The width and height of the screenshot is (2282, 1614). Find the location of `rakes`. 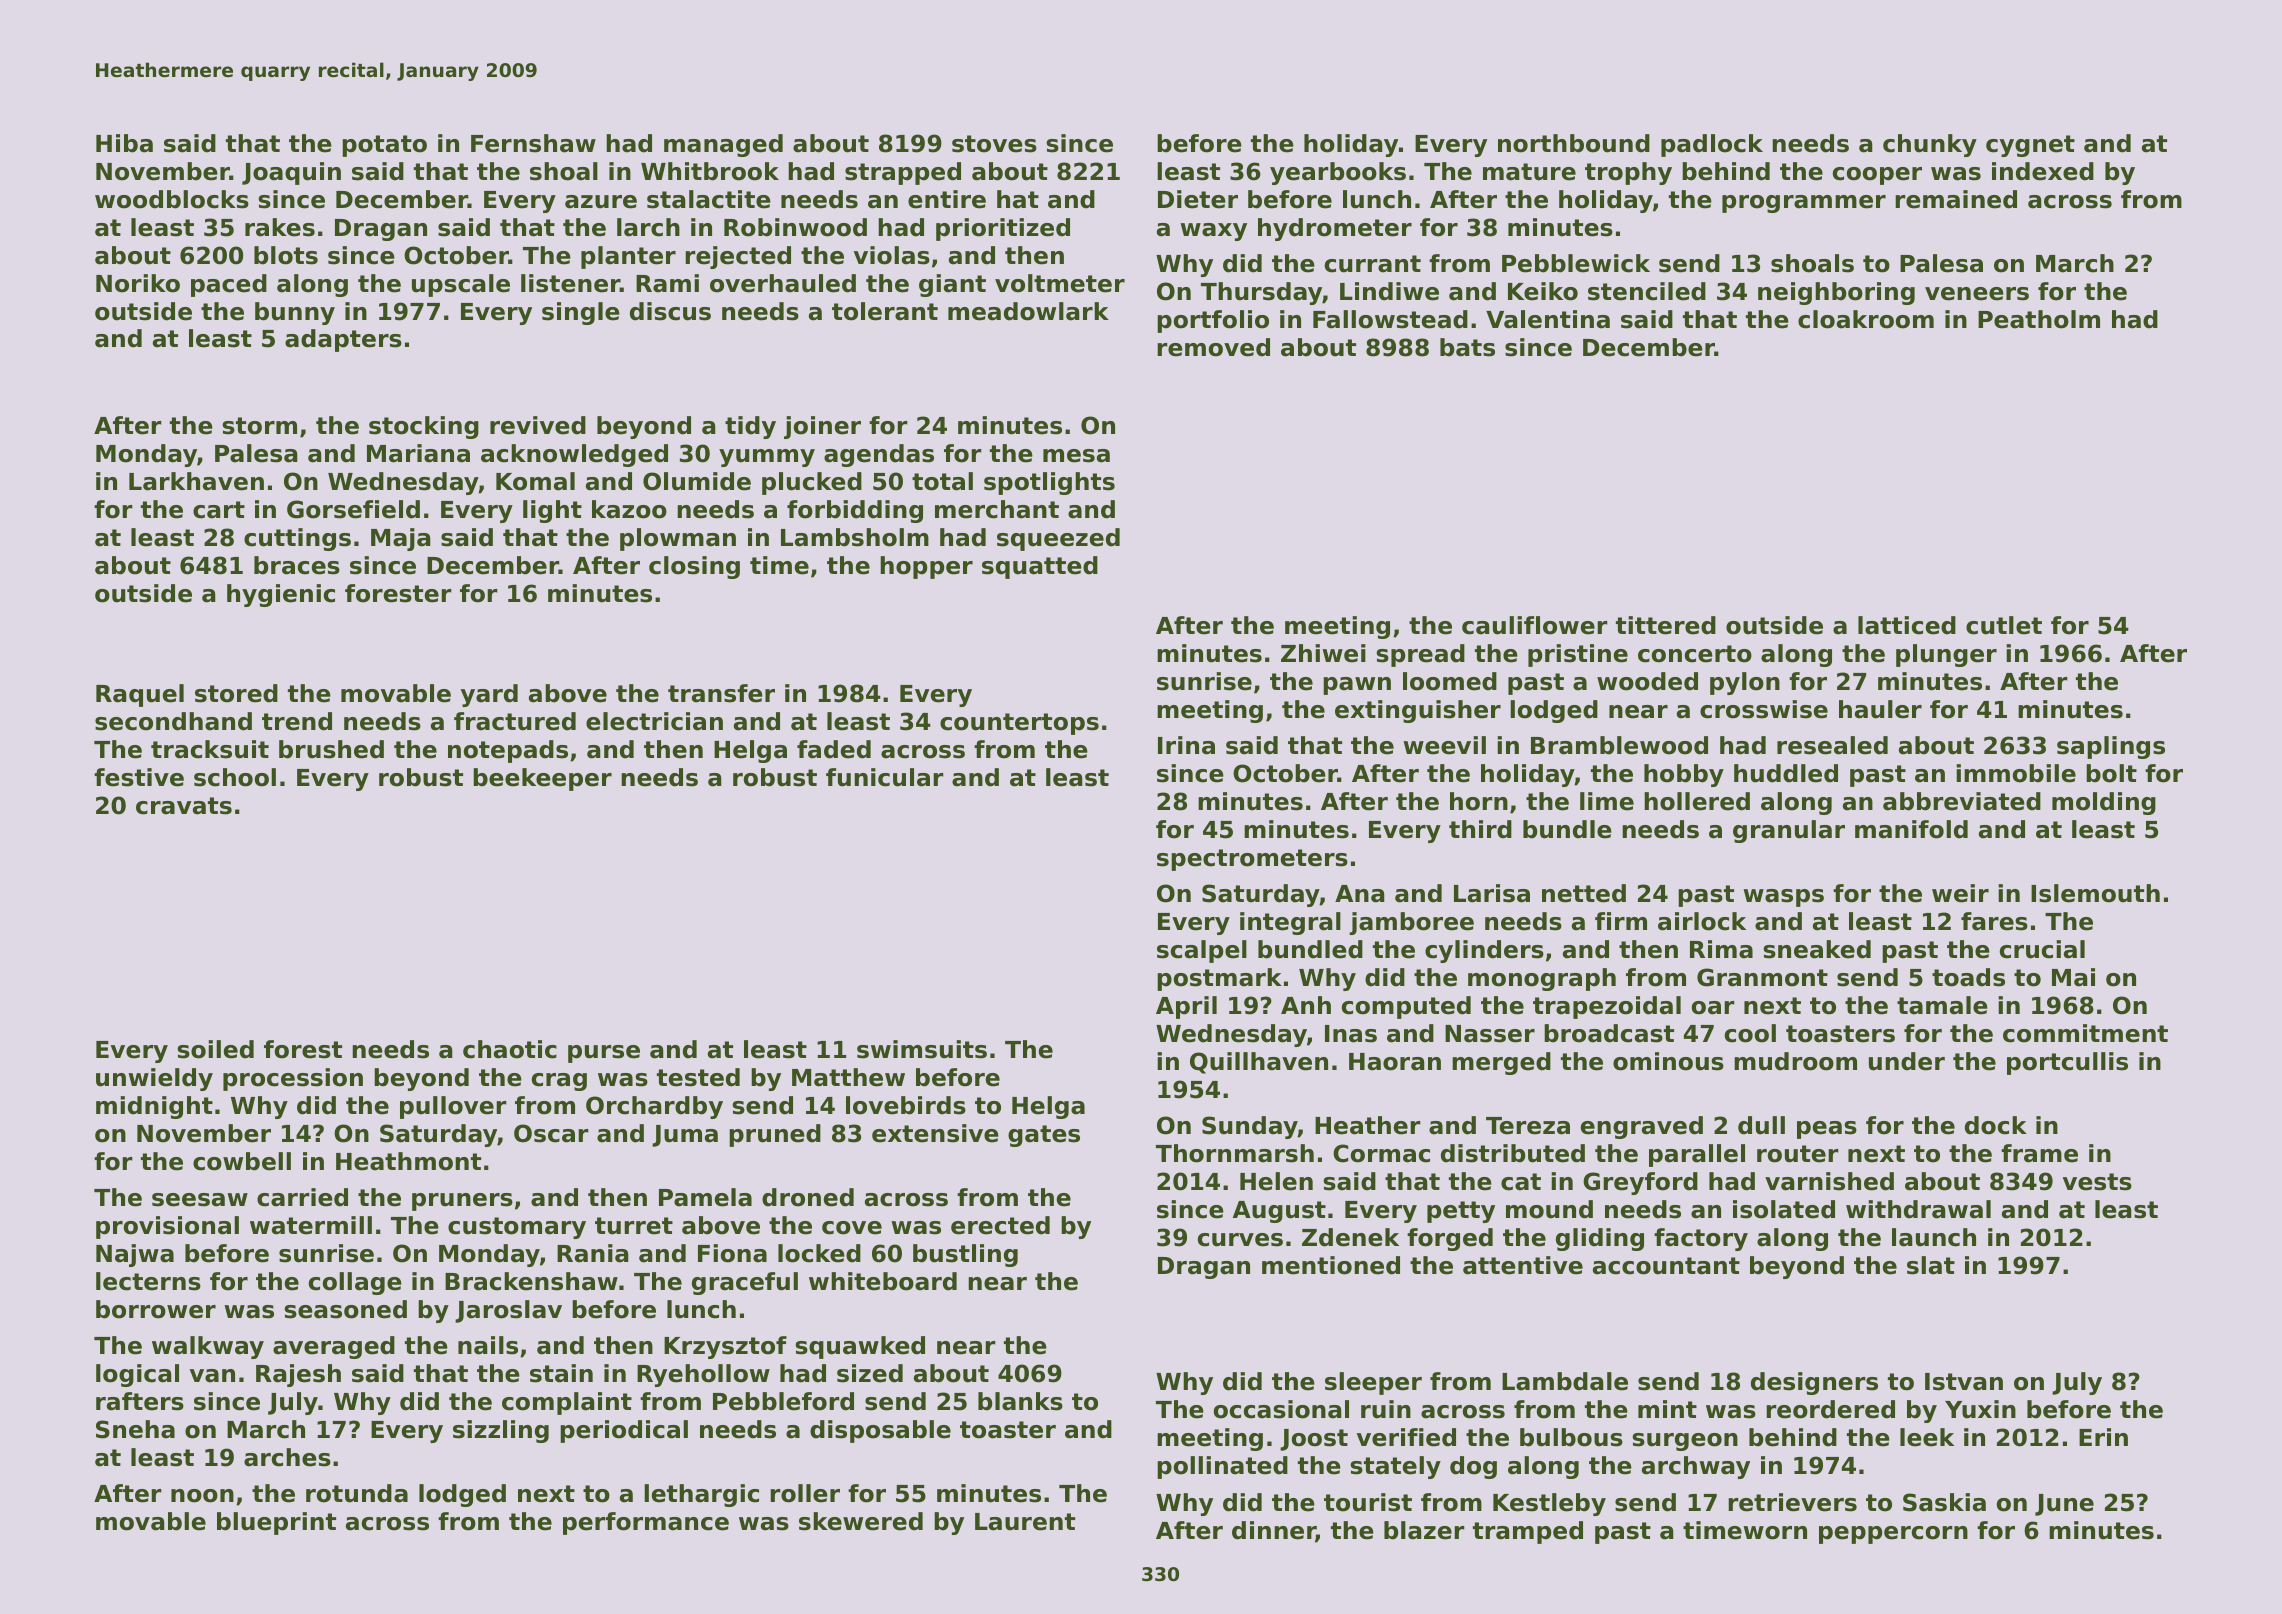

rakes is located at coordinates (280, 227).
